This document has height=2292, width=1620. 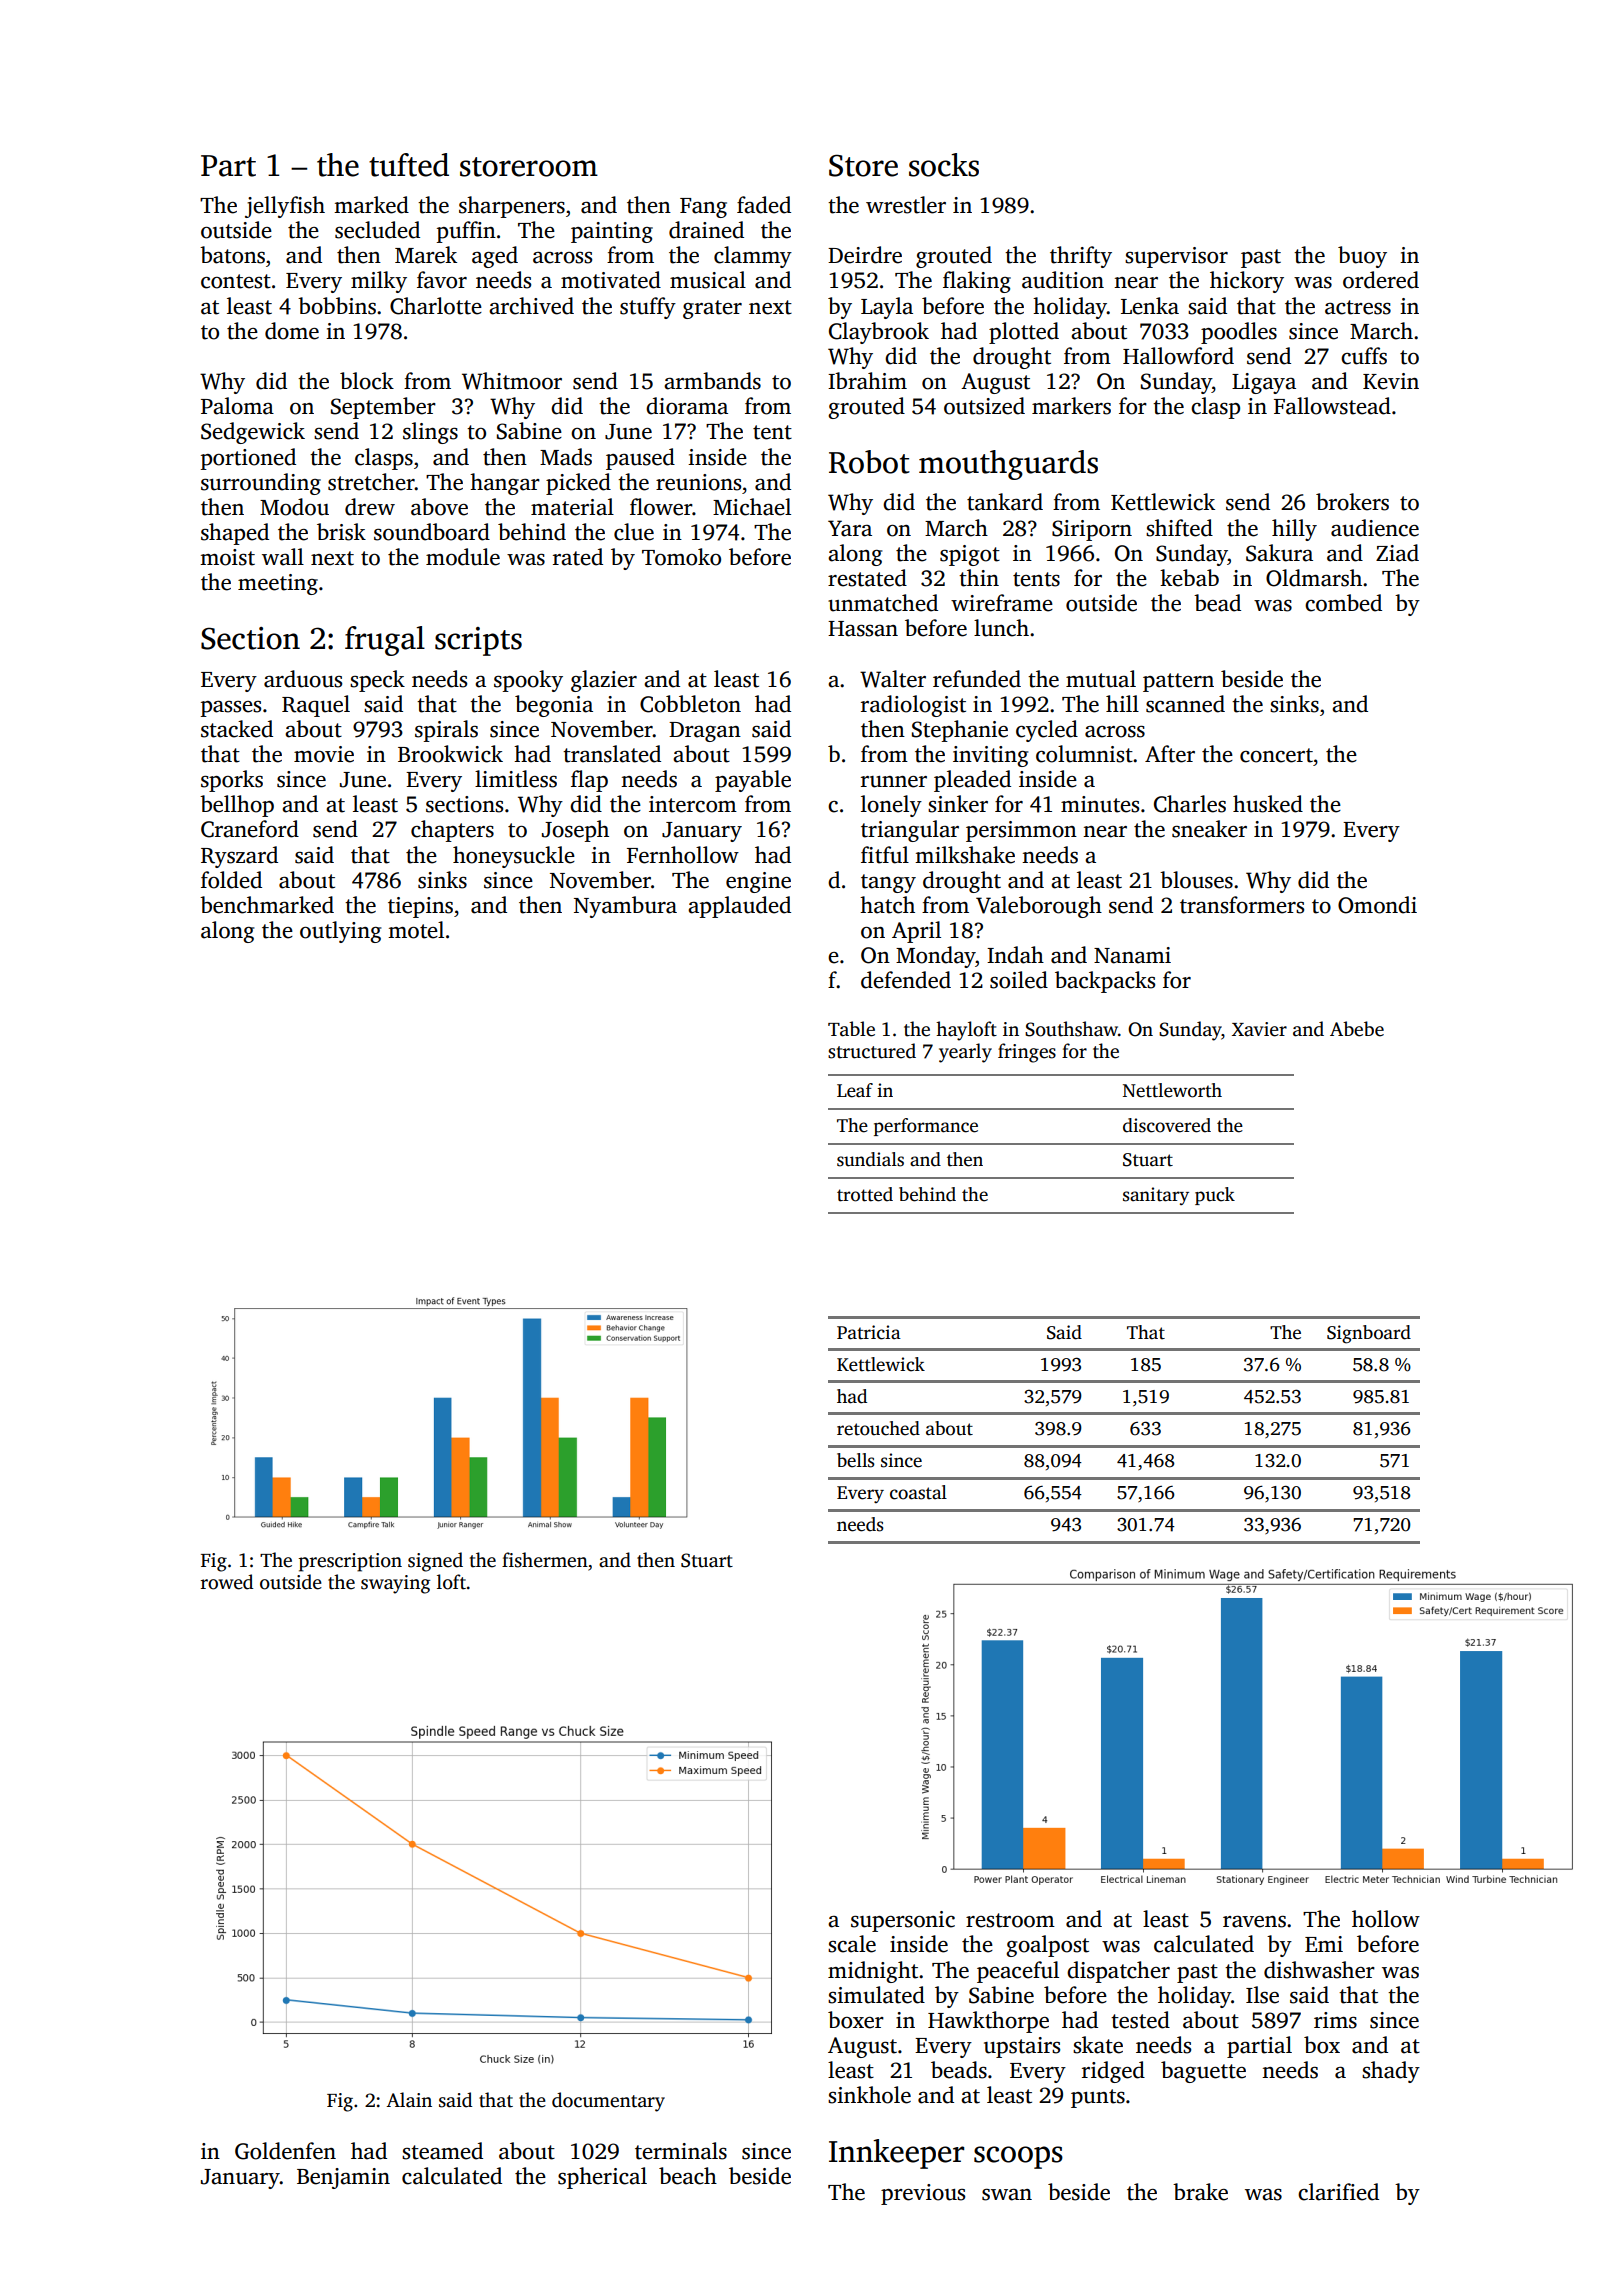 What do you see at coordinates (1239, 333) in the document?
I see `poodles` at bounding box center [1239, 333].
